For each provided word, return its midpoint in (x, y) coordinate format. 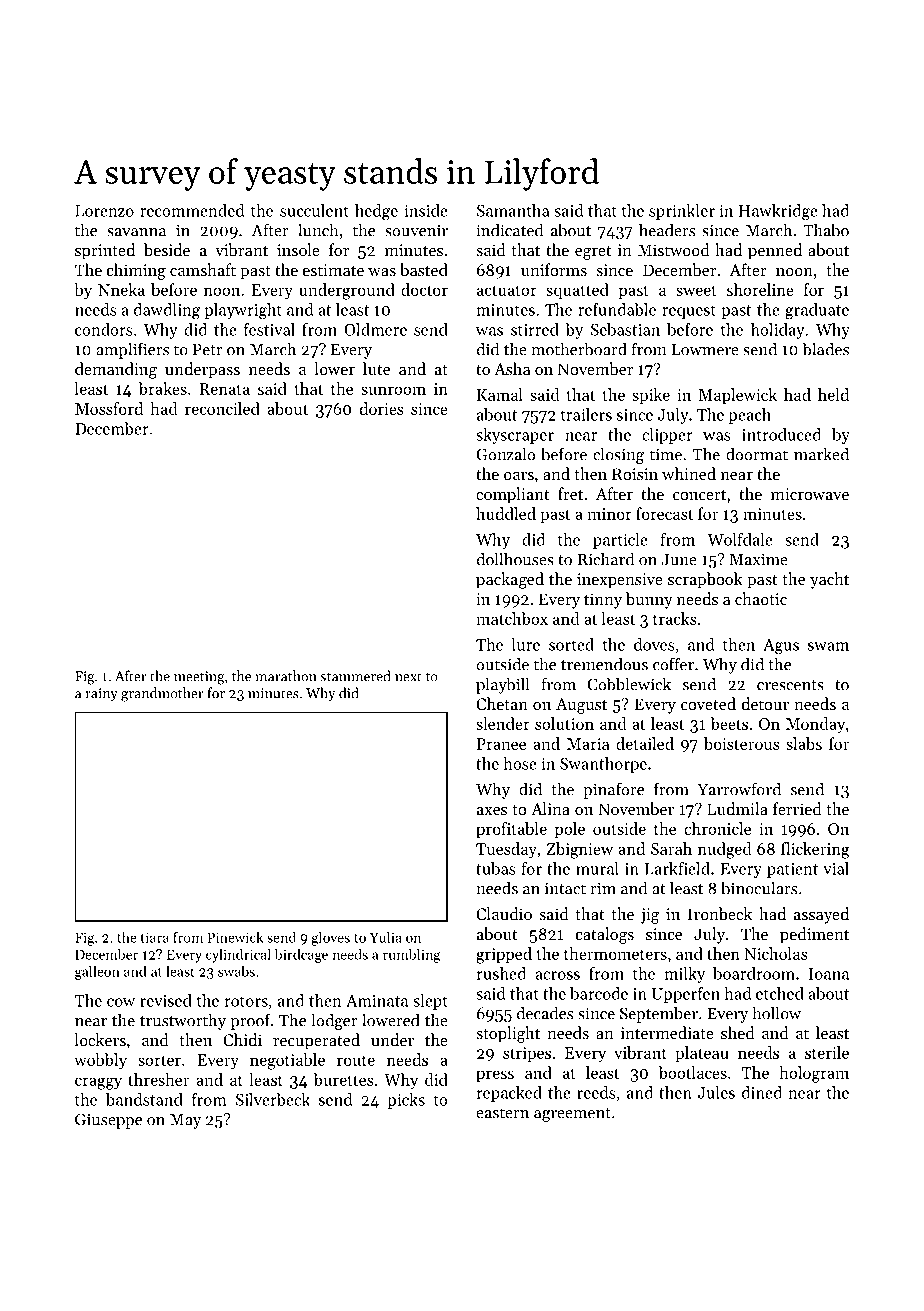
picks (406, 1101)
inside (426, 210)
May (185, 1121)
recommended (192, 210)
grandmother (162, 694)
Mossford (109, 408)
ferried (797, 808)
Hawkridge (778, 212)
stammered (355, 676)
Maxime (758, 559)
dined (762, 1092)
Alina (550, 808)
